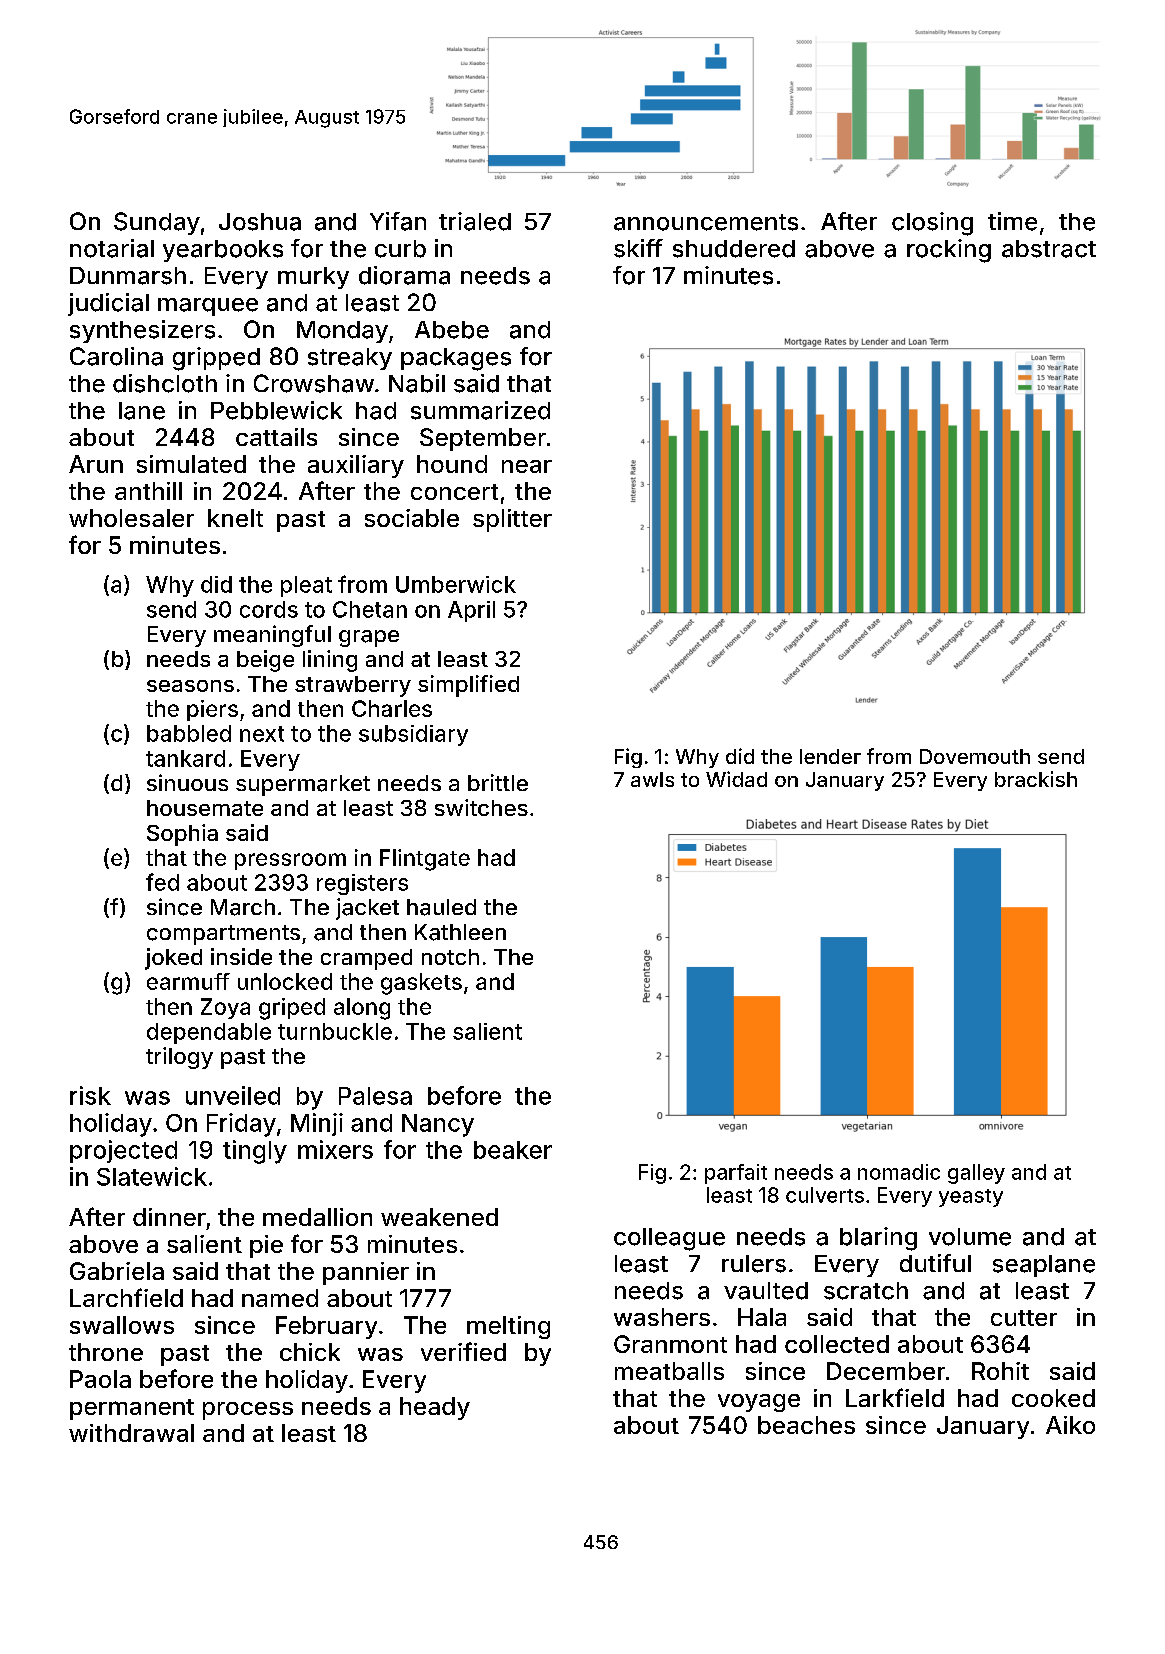  Describe the element at coordinates (122, 1325) in the screenshot. I see `swallows` at that location.
